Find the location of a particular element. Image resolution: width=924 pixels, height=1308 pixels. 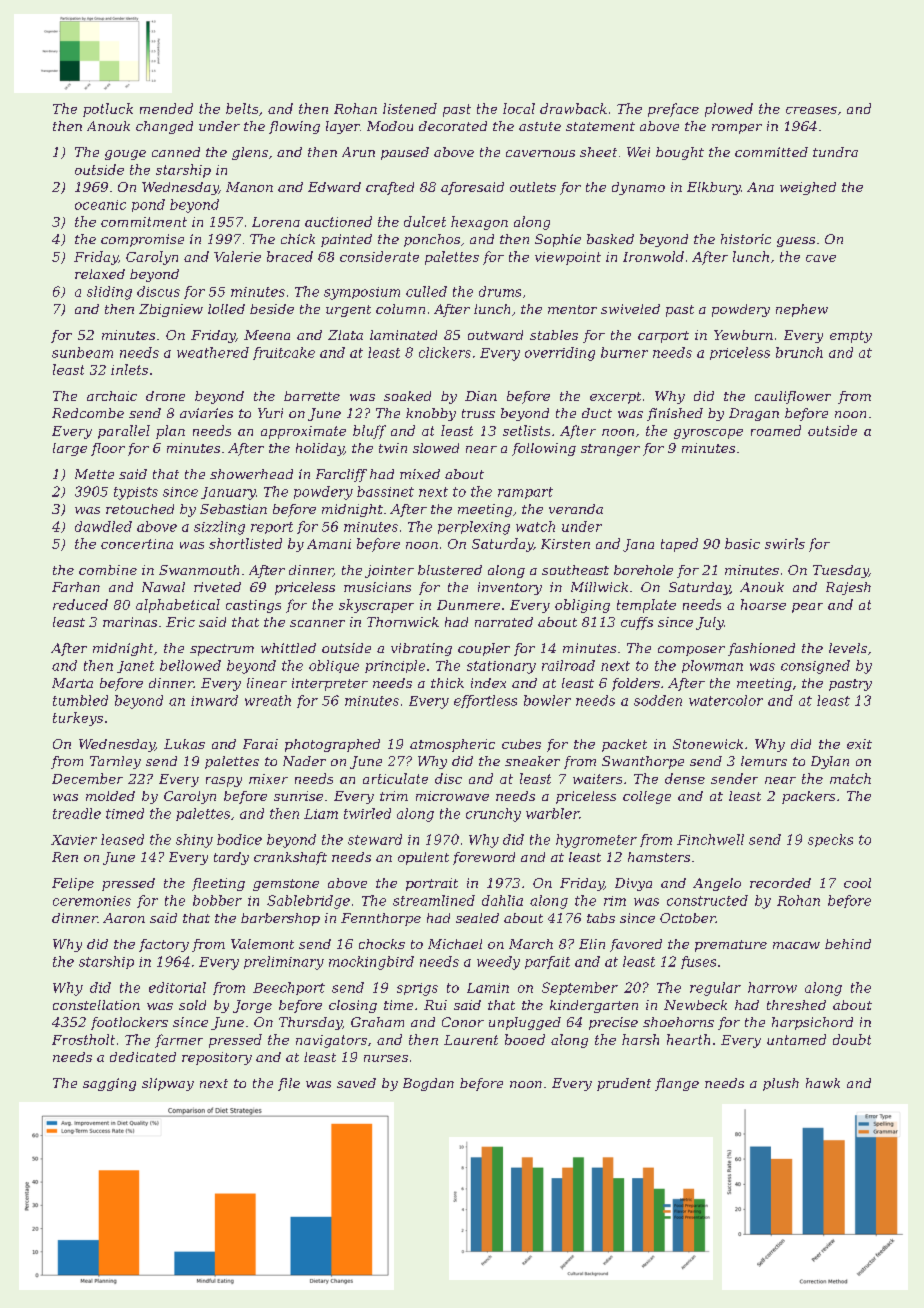

turkeys is located at coordinates (78, 719).
